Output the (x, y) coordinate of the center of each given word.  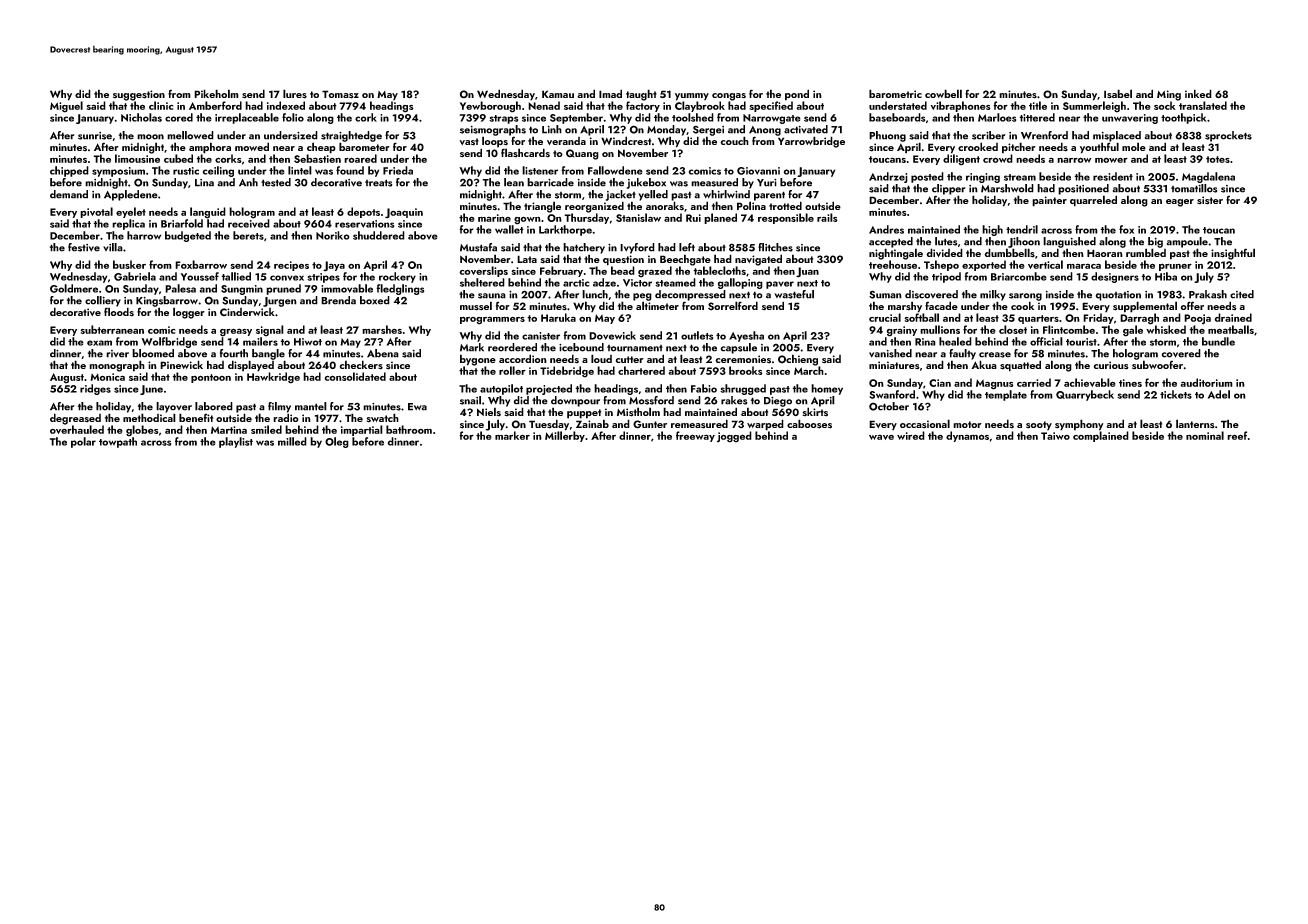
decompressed (690, 295)
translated (1203, 105)
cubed (178, 158)
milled (292, 441)
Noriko (333, 235)
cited (1242, 294)
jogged (734, 437)
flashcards (525, 153)
